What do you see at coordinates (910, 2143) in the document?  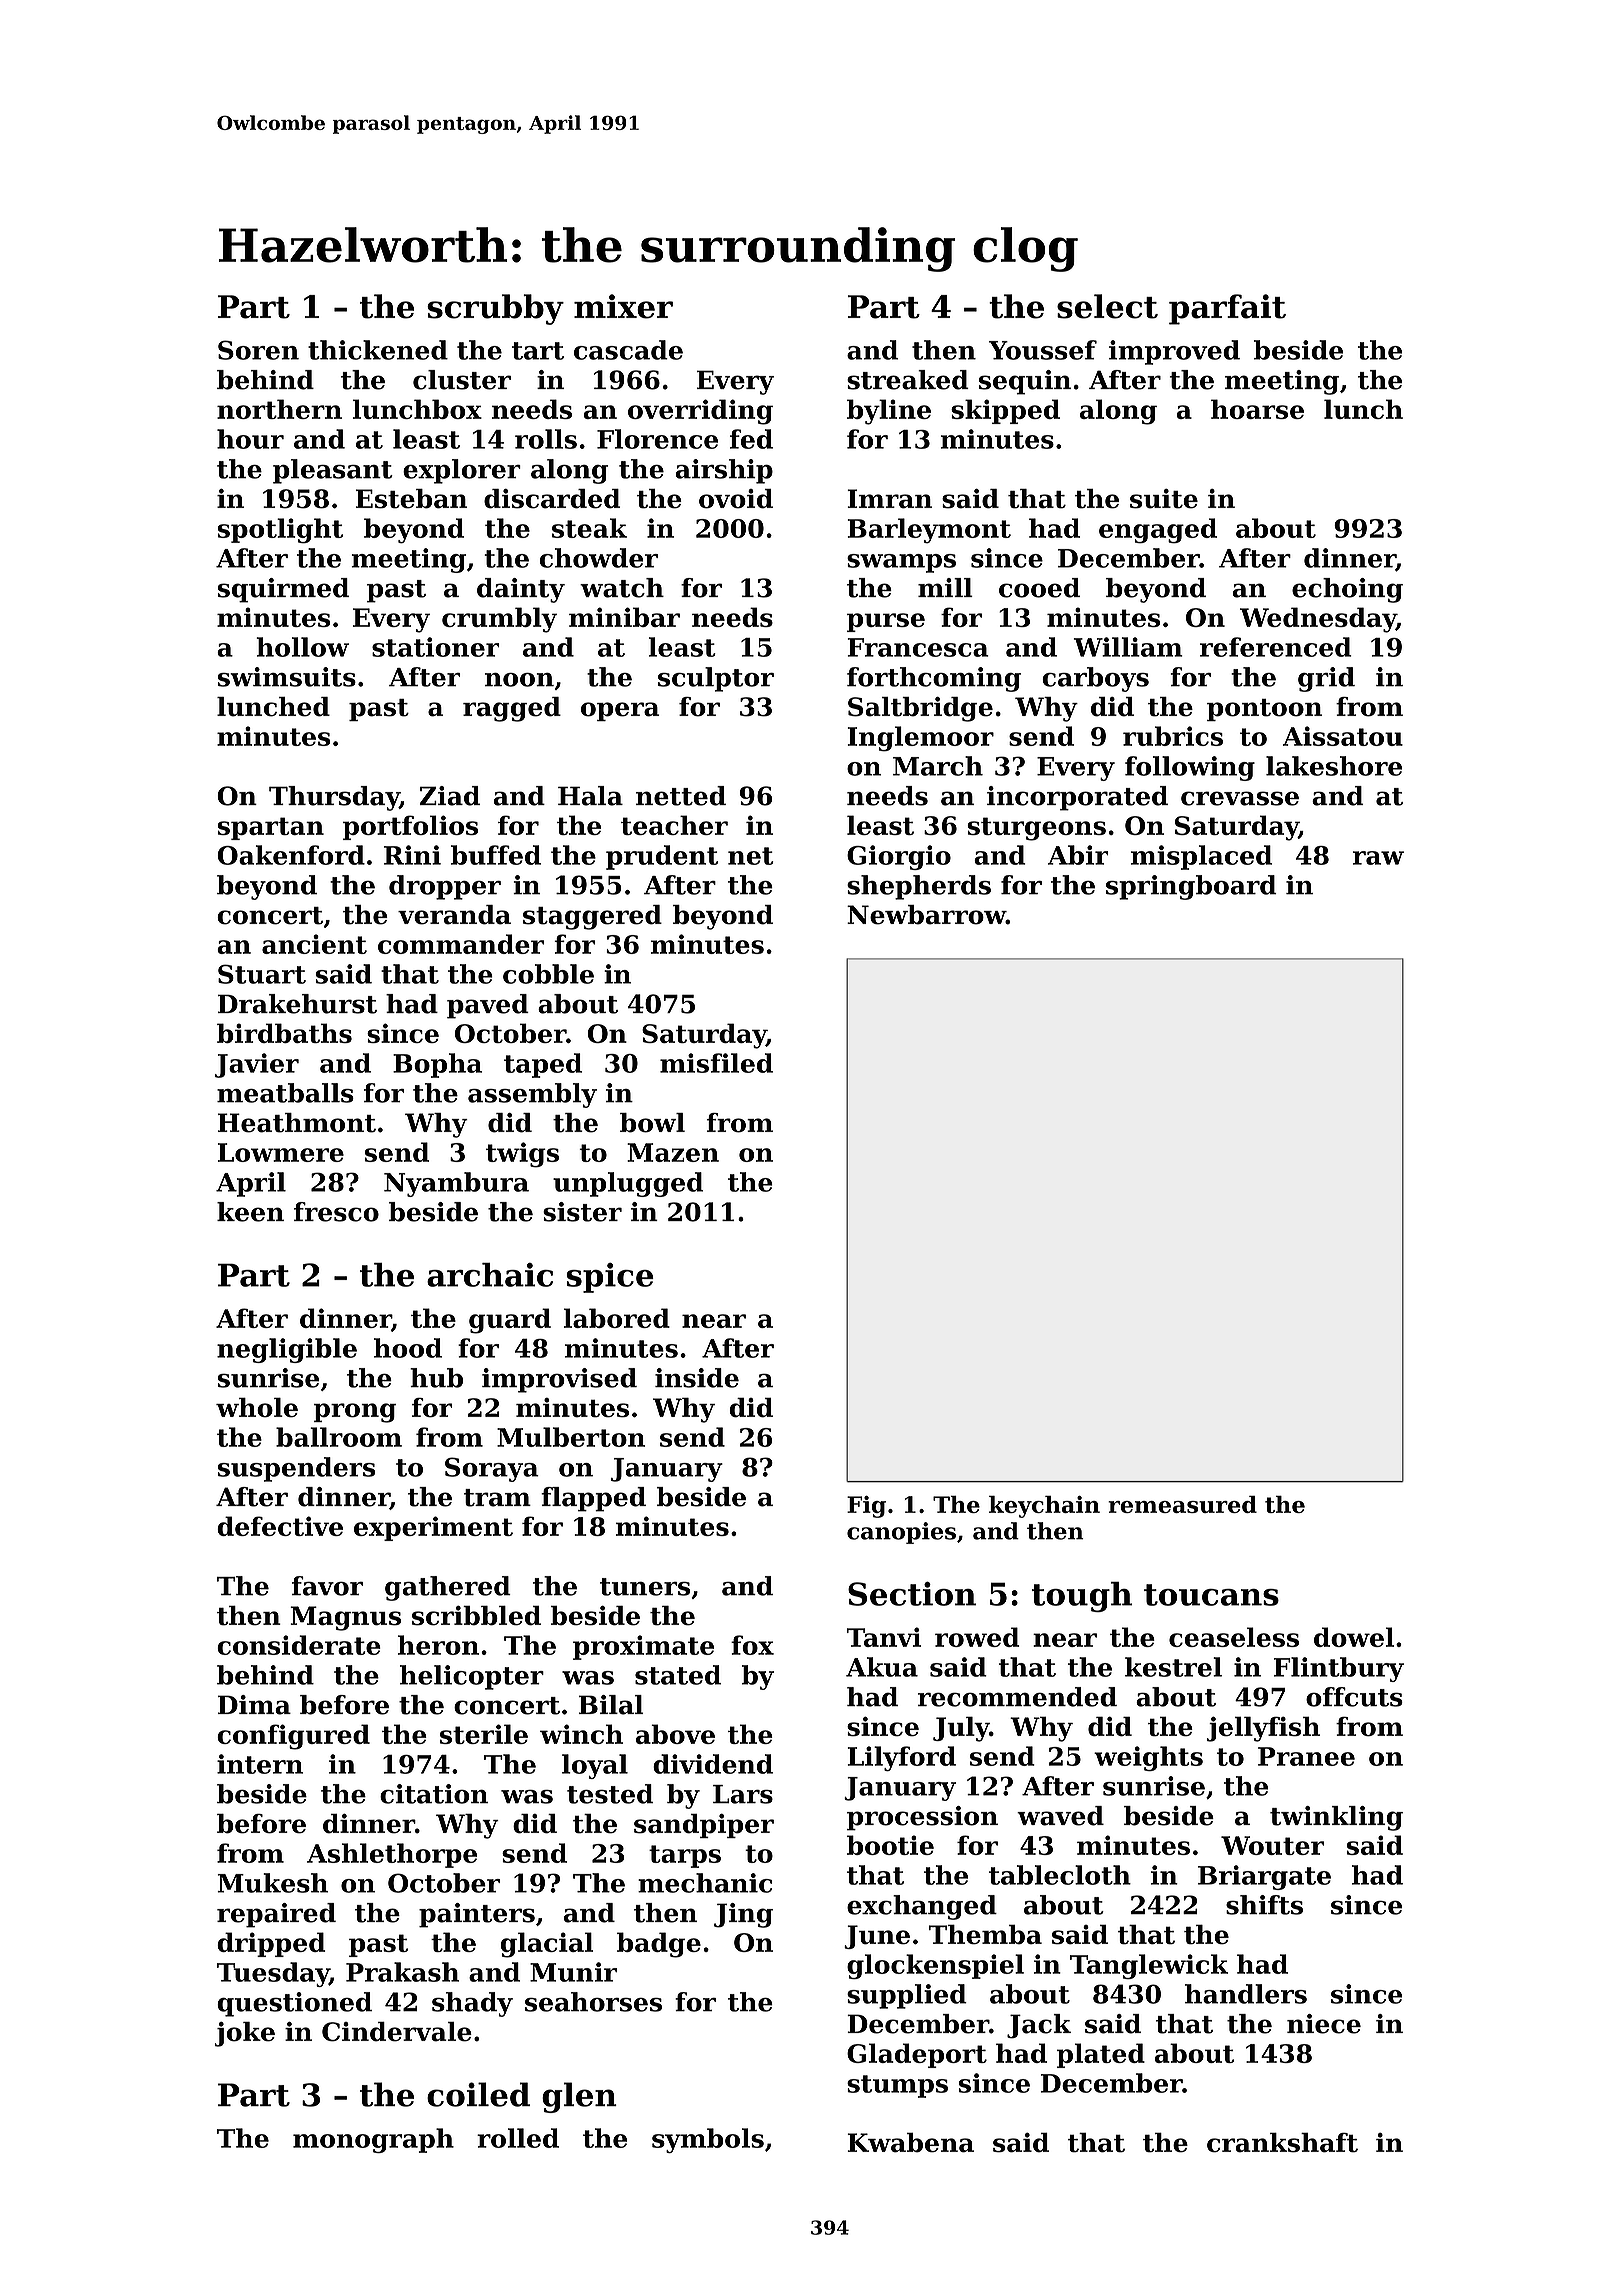 I see `Kwabena` at bounding box center [910, 2143].
